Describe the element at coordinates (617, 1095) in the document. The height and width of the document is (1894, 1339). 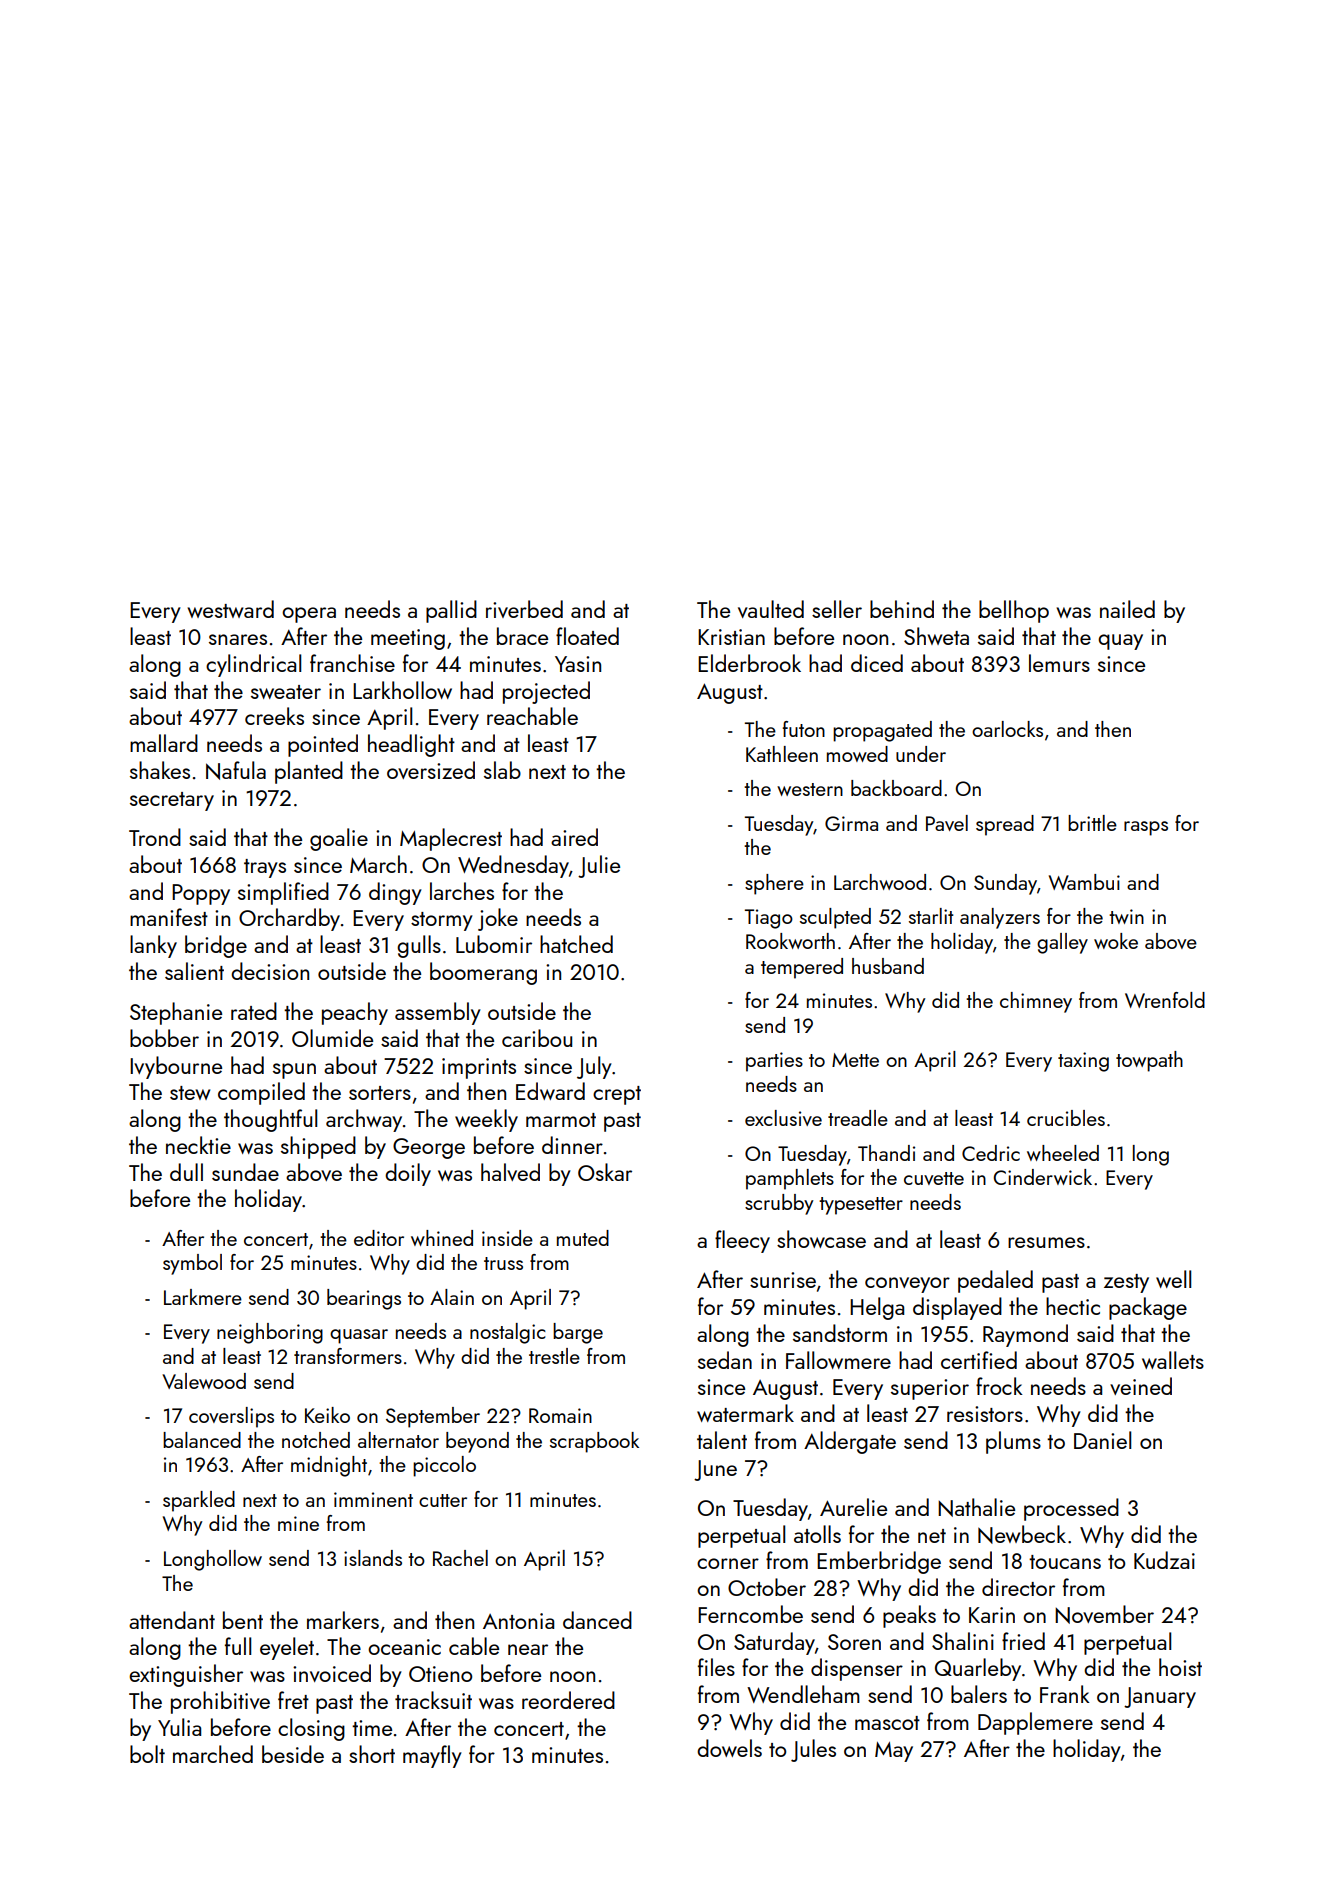
I see `crept` at that location.
